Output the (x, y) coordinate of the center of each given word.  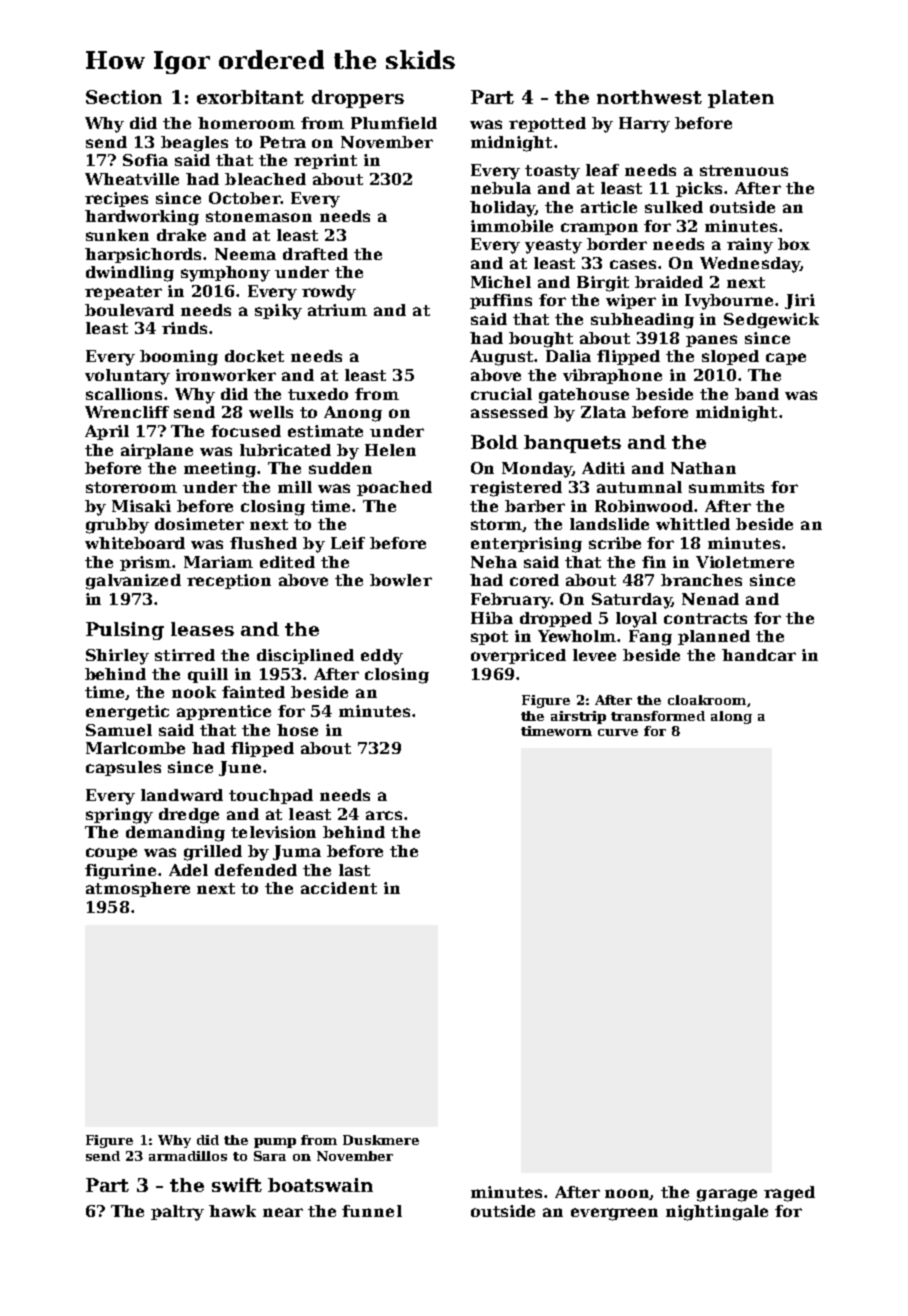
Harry (644, 125)
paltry (177, 1213)
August (501, 358)
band (757, 394)
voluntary (127, 377)
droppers (358, 99)
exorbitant (250, 97)
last (354, 870)
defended (256, 870)
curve (618, 732)
